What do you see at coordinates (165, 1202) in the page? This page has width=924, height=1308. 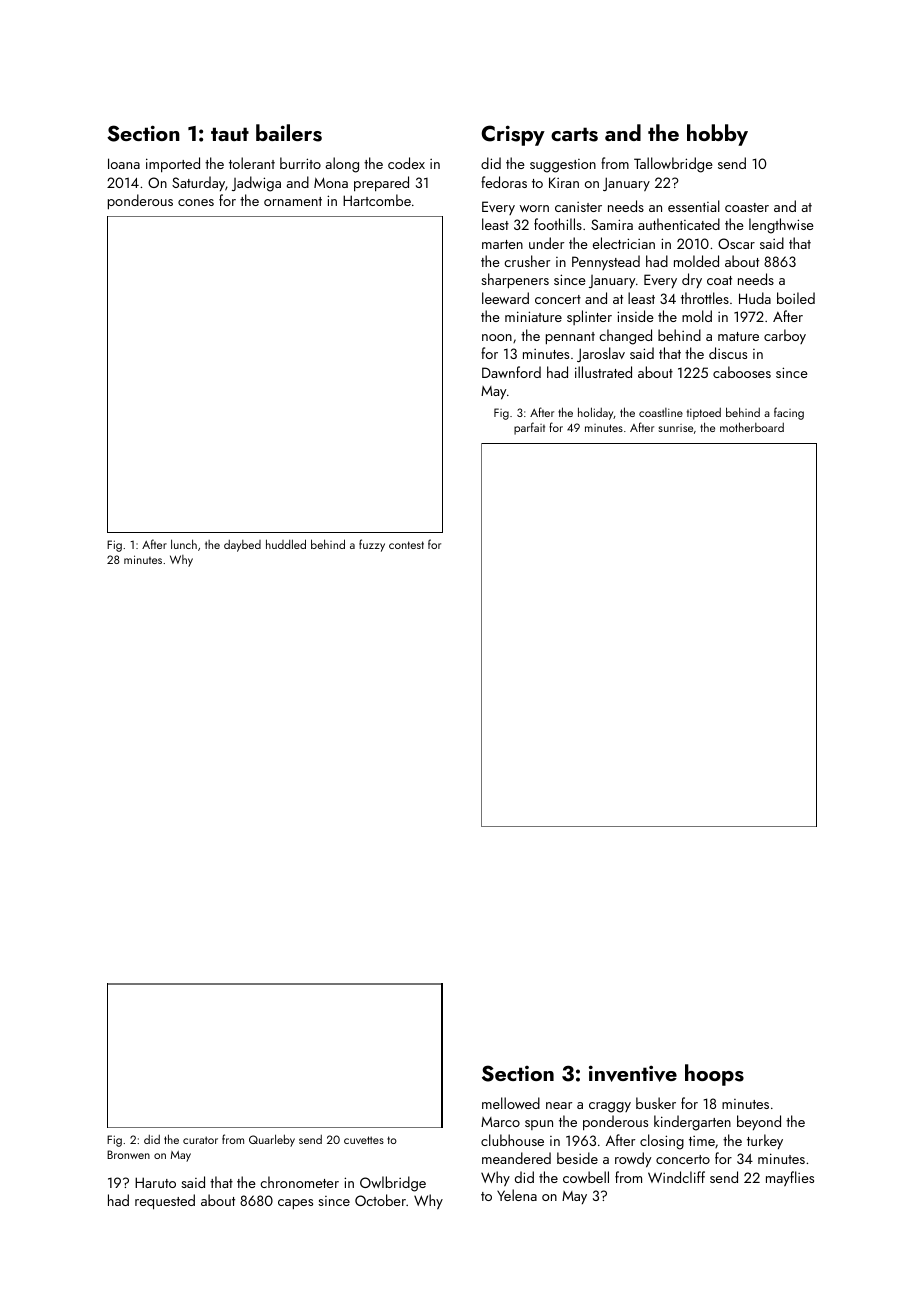 I see `requested` at bounding box center [165, 1202].
